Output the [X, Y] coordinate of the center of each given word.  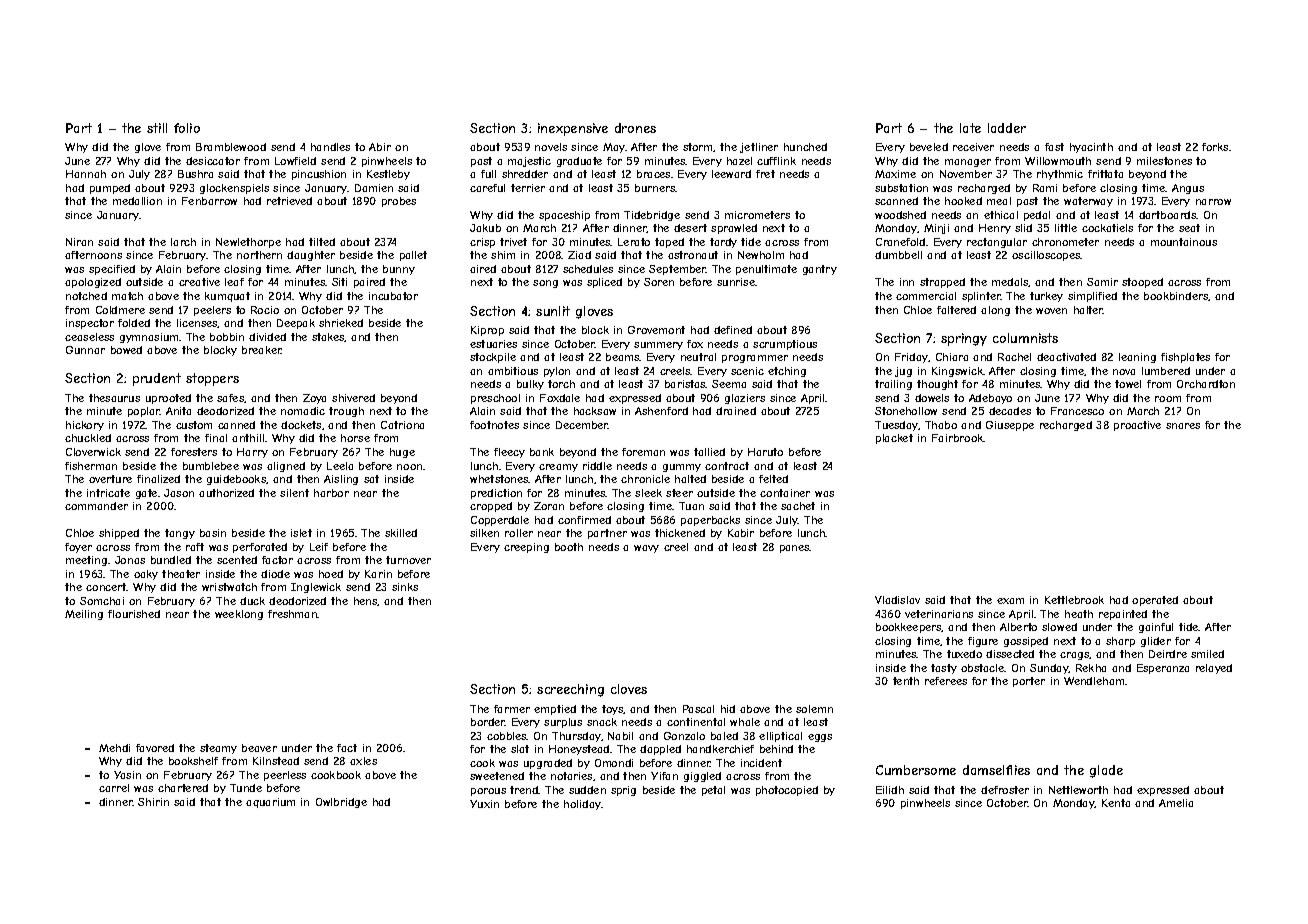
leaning [1137, 358]
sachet [798, 506]
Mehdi [114, 748]
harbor [331, 493]
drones [635, 128]
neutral [698, 357]
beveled [929, 147]
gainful [1156, 628]
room [1168, 399]
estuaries [493, 344]
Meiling [84, 615]
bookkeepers [909, 628]
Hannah [86, 174]
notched [86, 296]
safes [230, 398]
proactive [1137, 426]
